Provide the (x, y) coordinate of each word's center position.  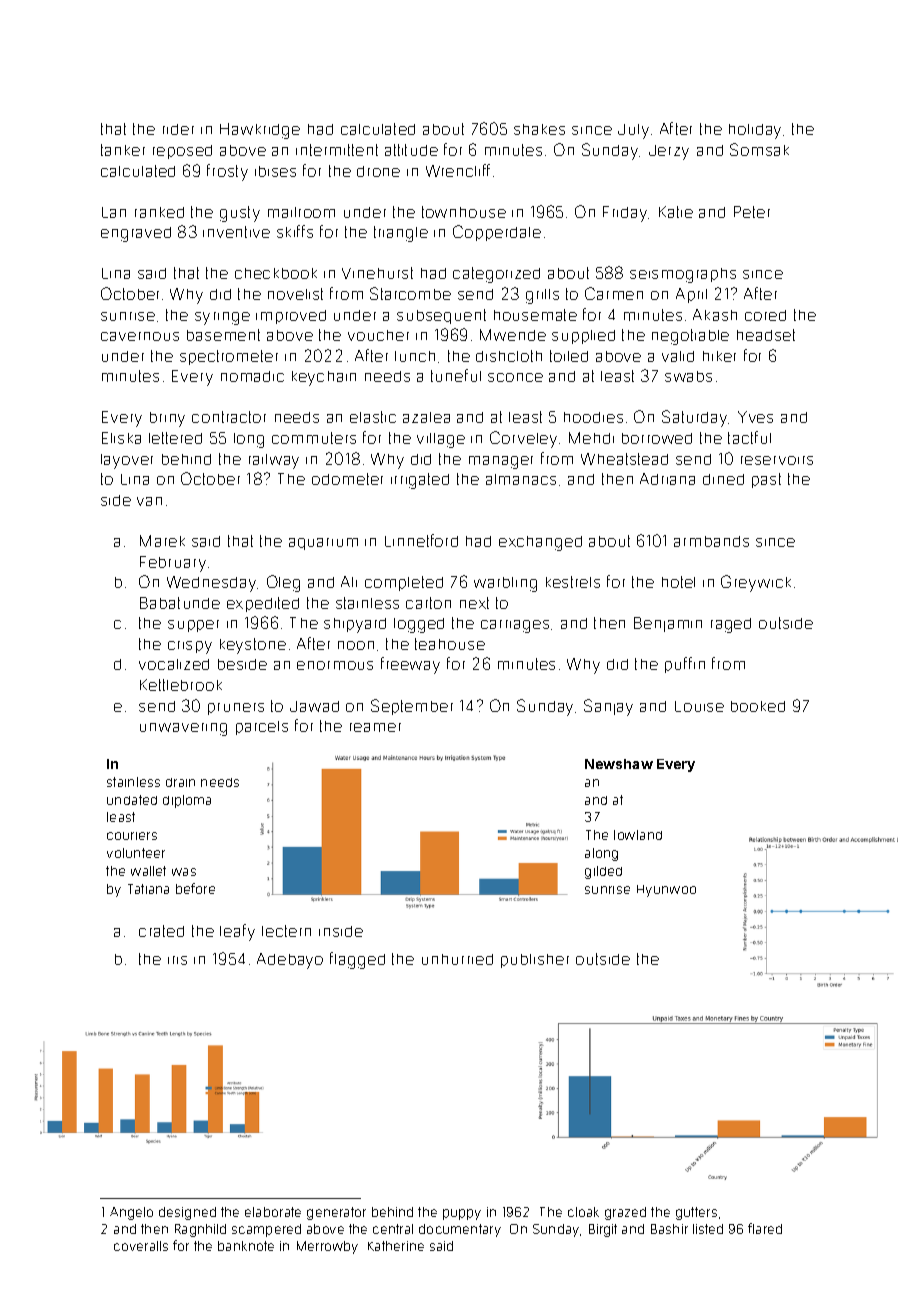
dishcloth (509, 356)
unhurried (457, 959)
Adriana (667, 479)
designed (187, 1213)
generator (336, 1213)
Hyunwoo (666, 891)
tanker (123, 150)
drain (180, 782)
